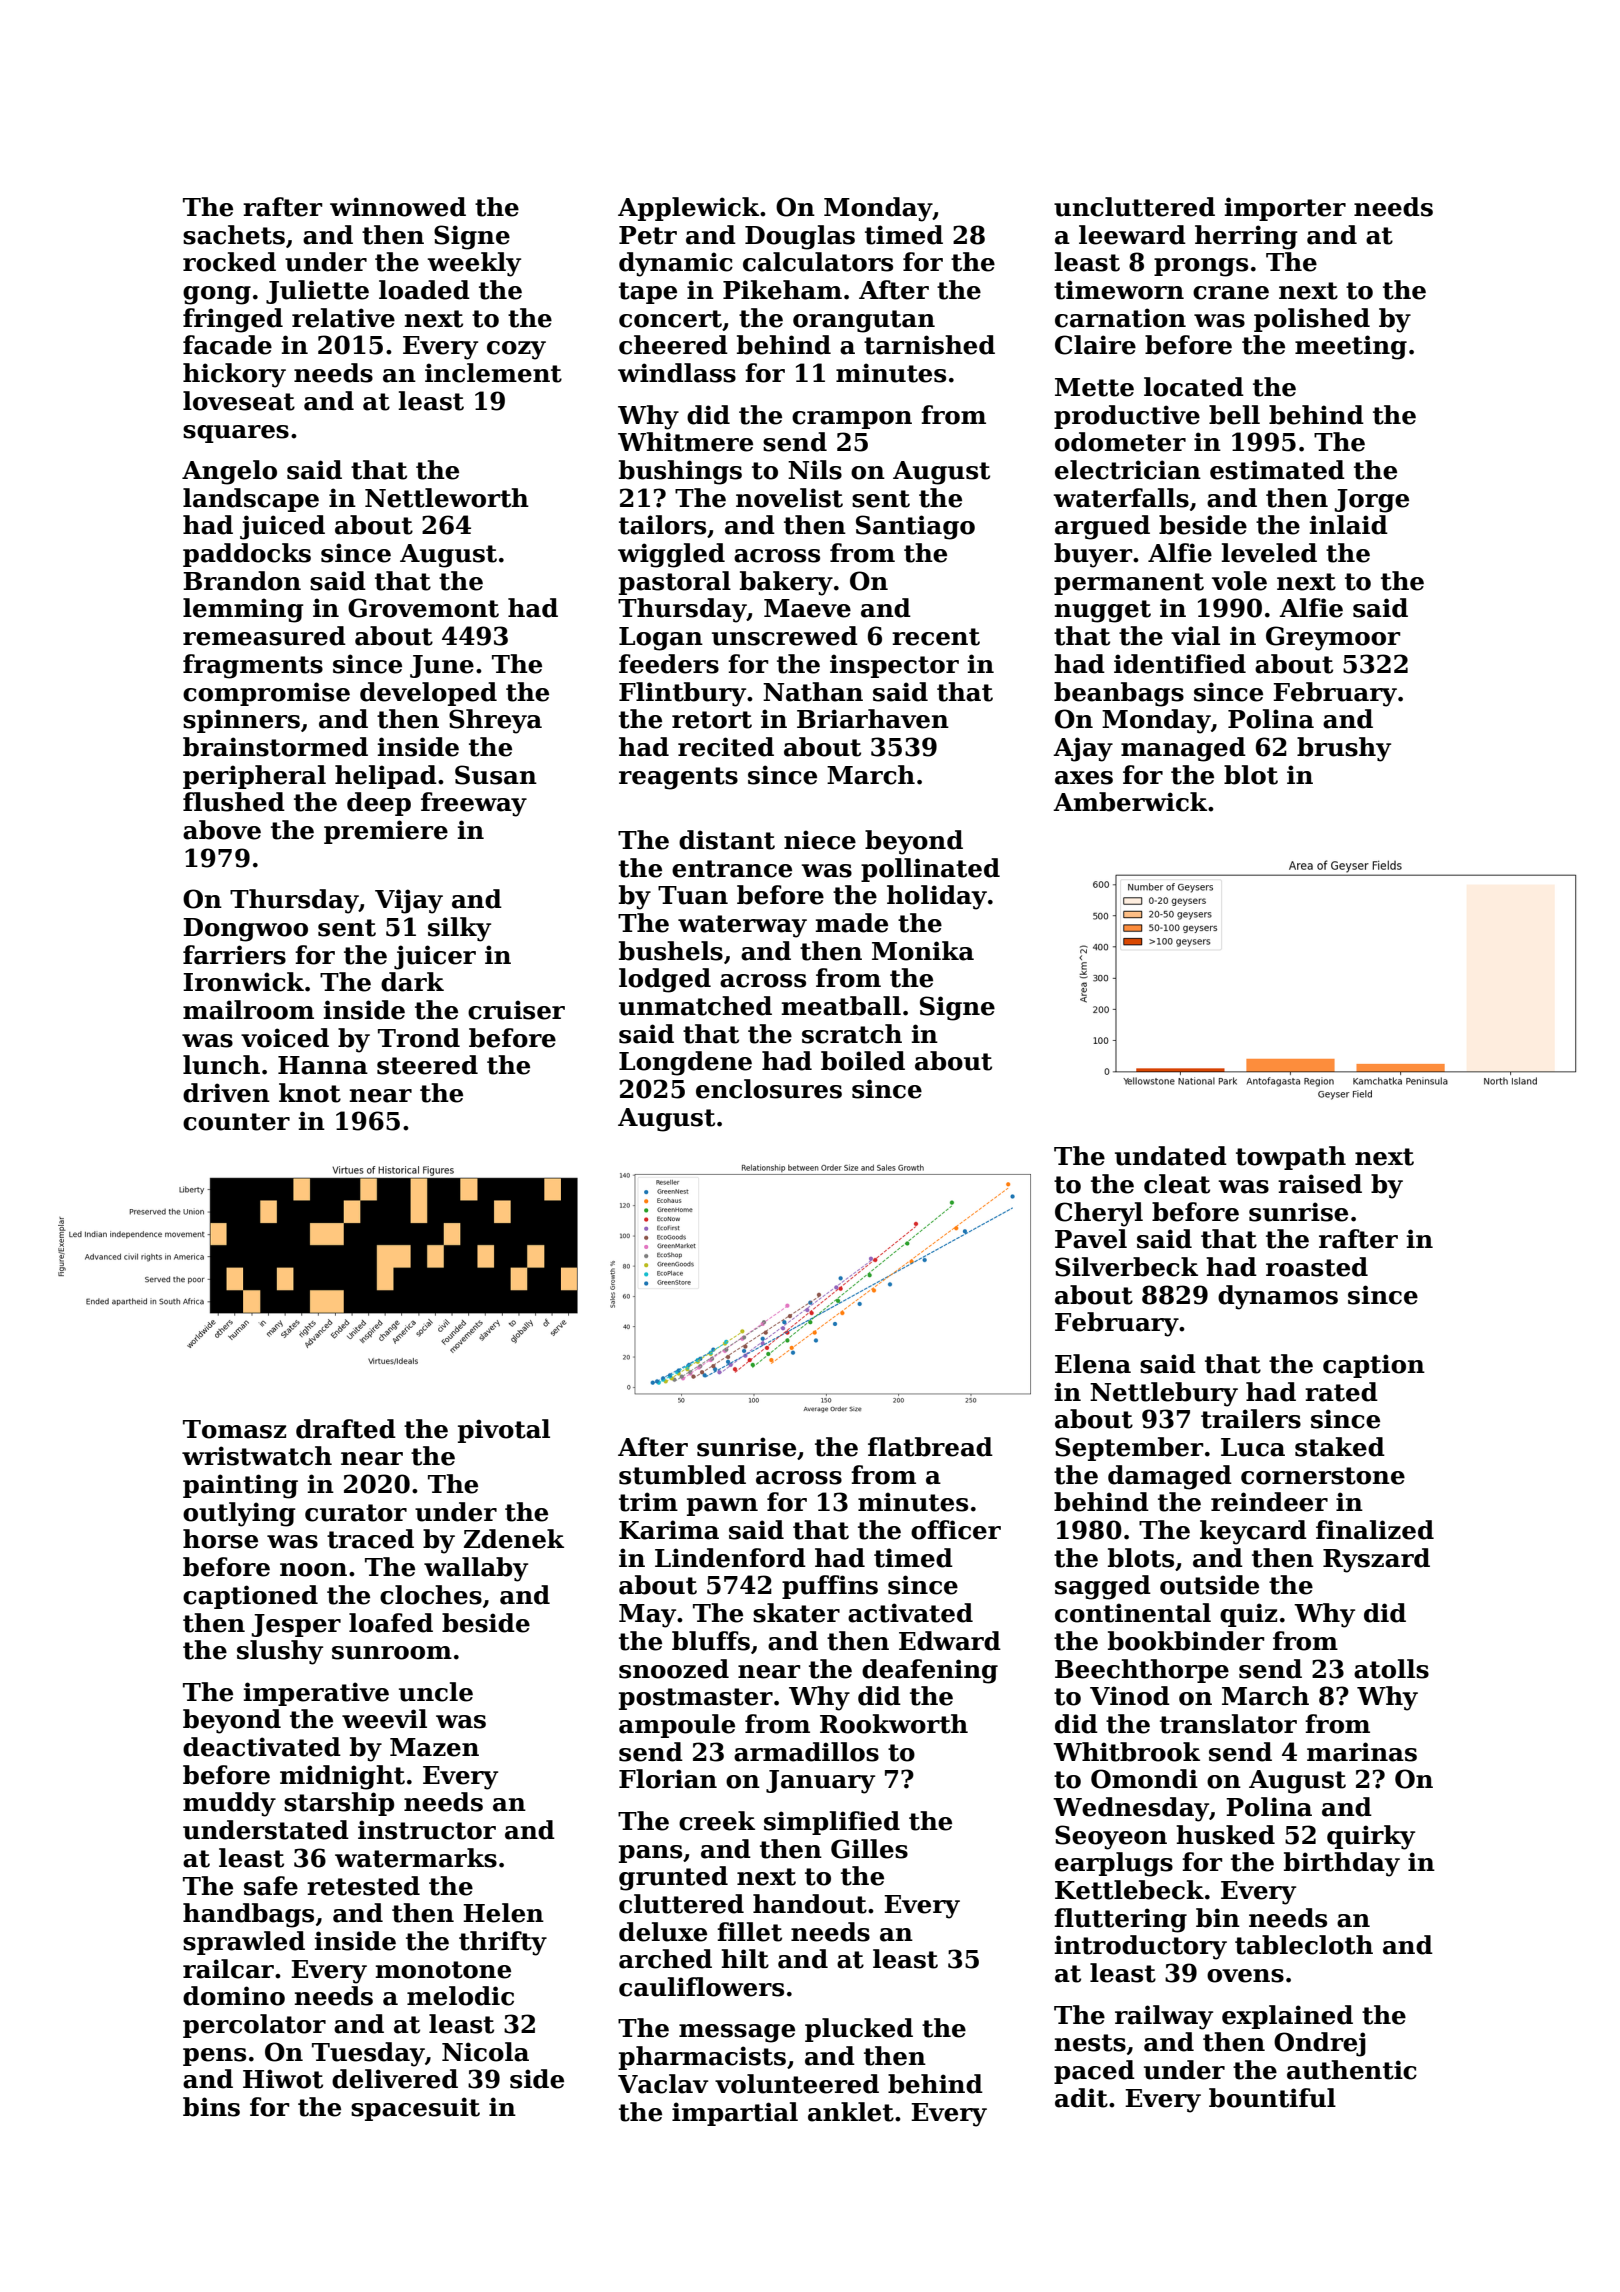  What do you see at coordinates (1291, 1158) in the document?
I see `towpath` at bounding box center [1291, 1158].
